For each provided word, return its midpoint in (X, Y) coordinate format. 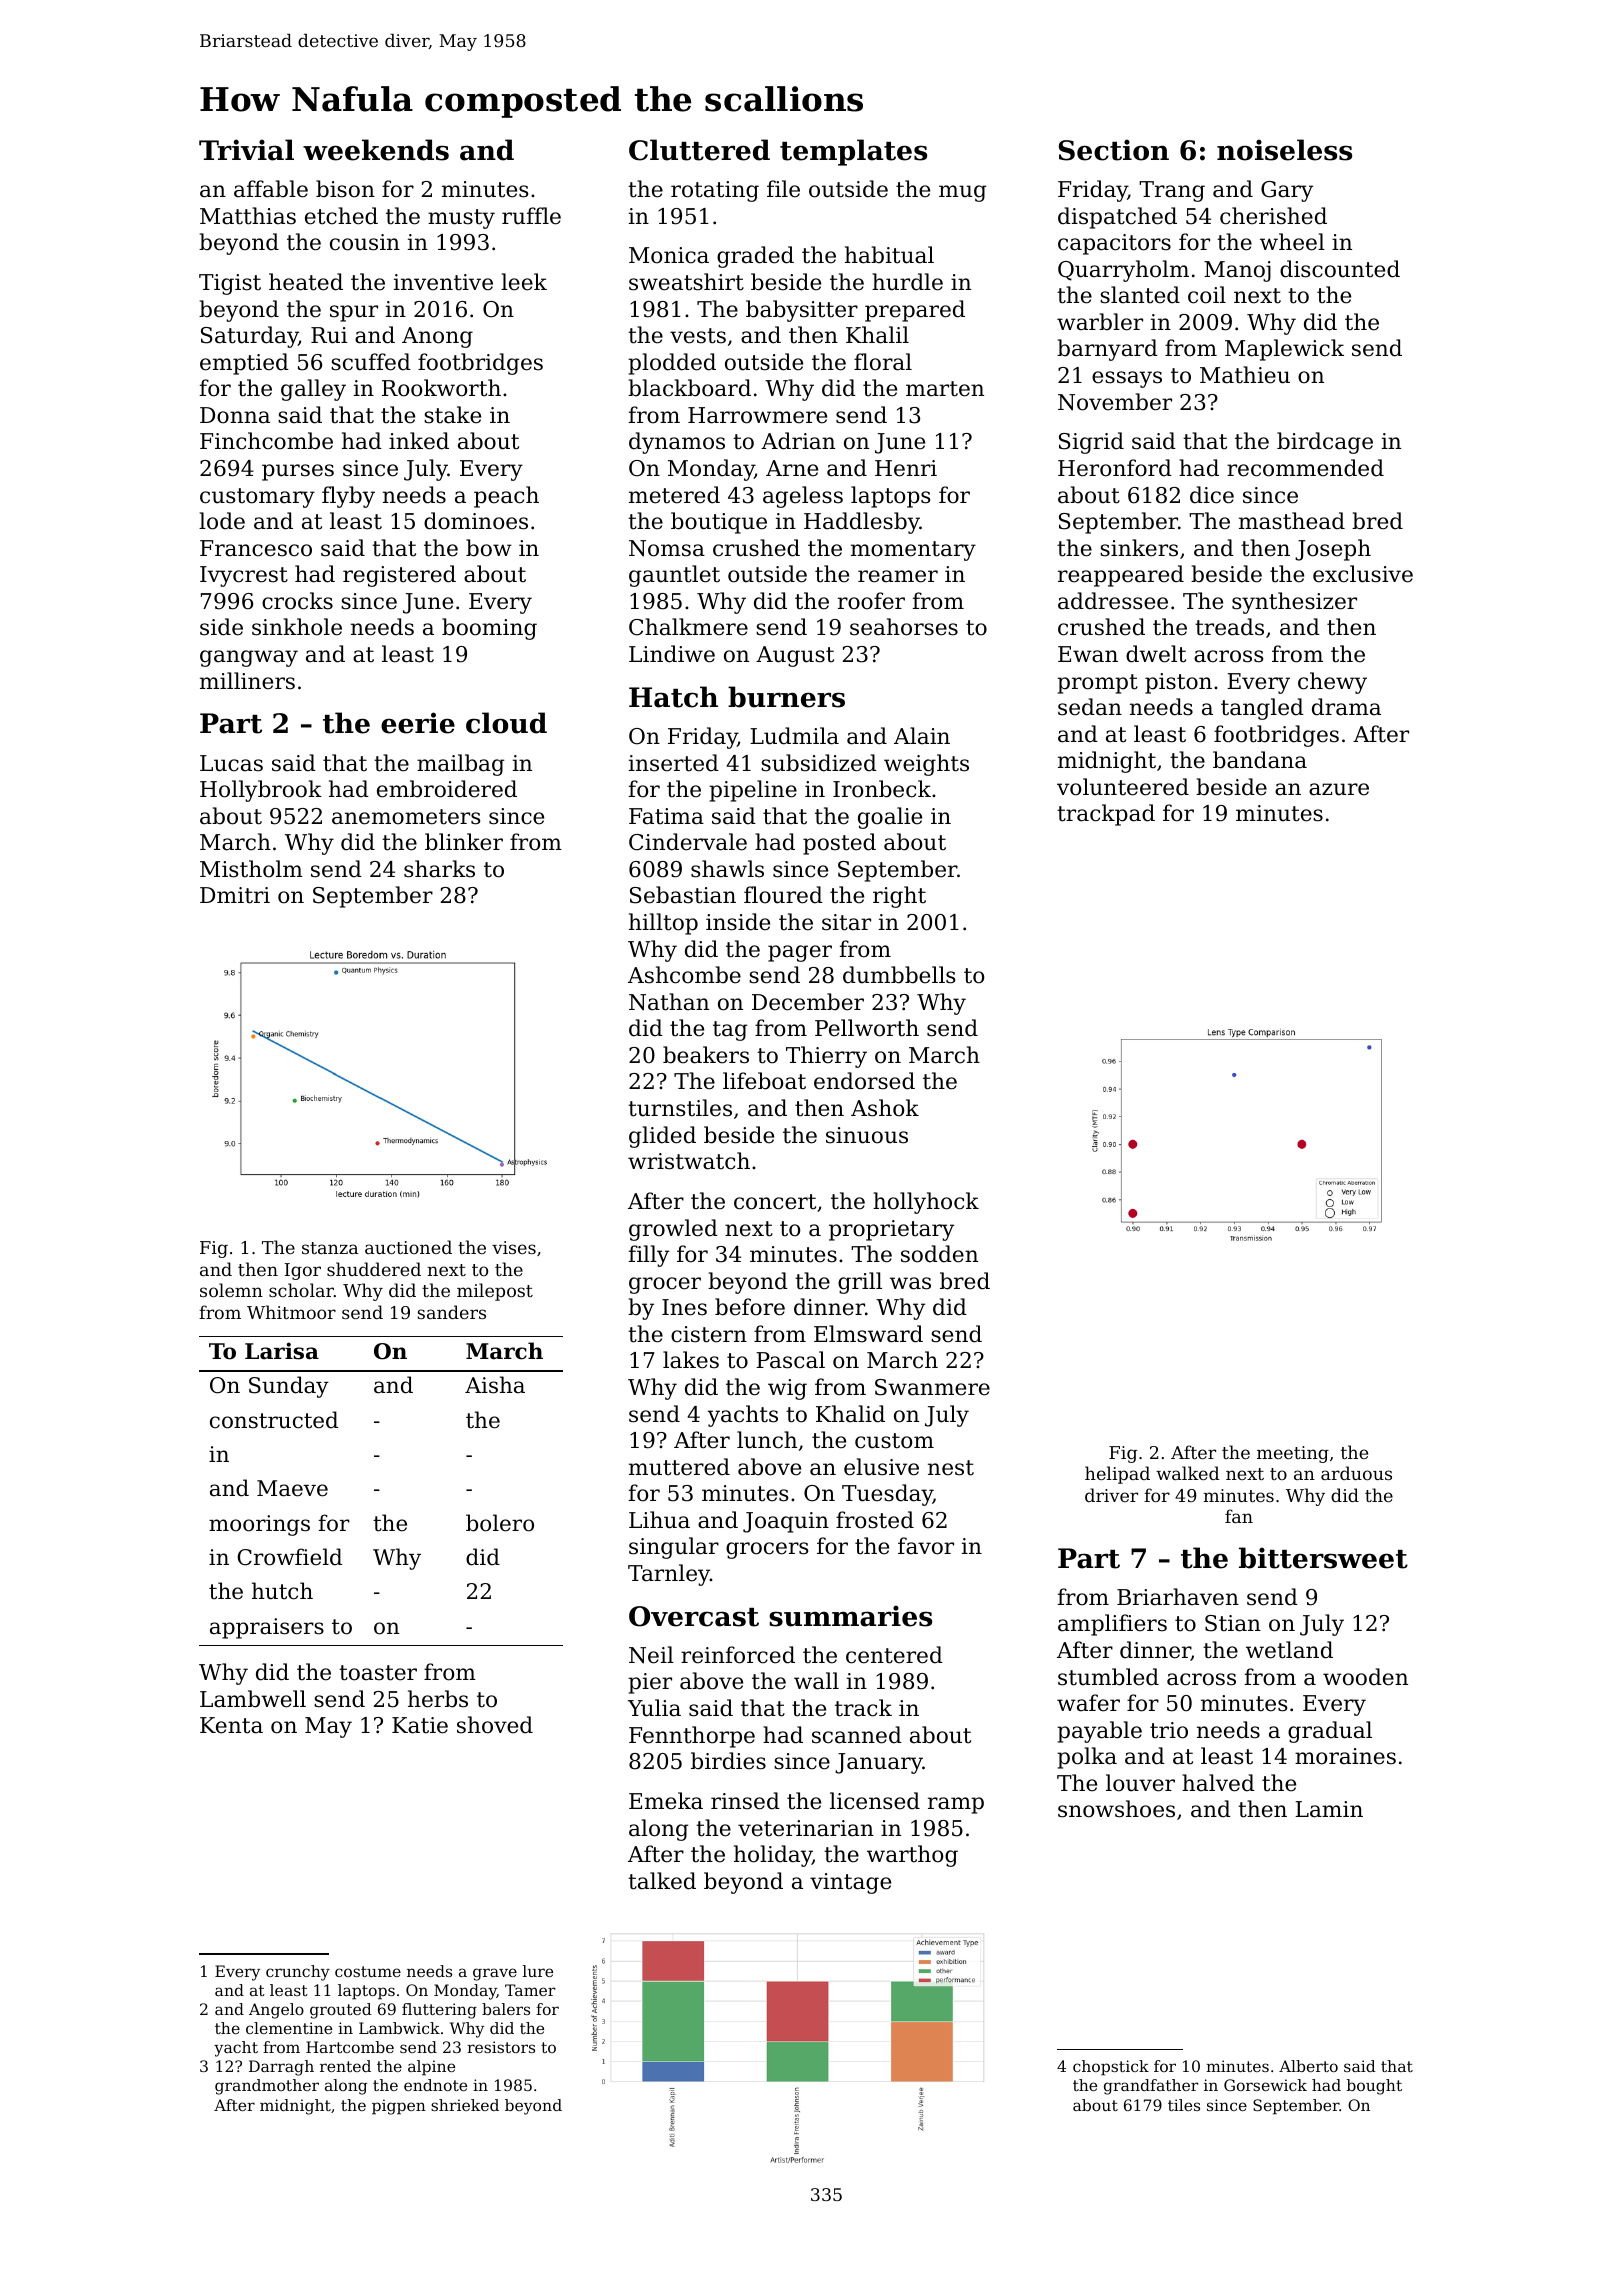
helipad (1117, 1475)
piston (1178, 683)
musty (461, 219)
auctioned (408, 1247)
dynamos (677, 443)
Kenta (231, 1725)
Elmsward (868, 1334)
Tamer (530, 1990)
